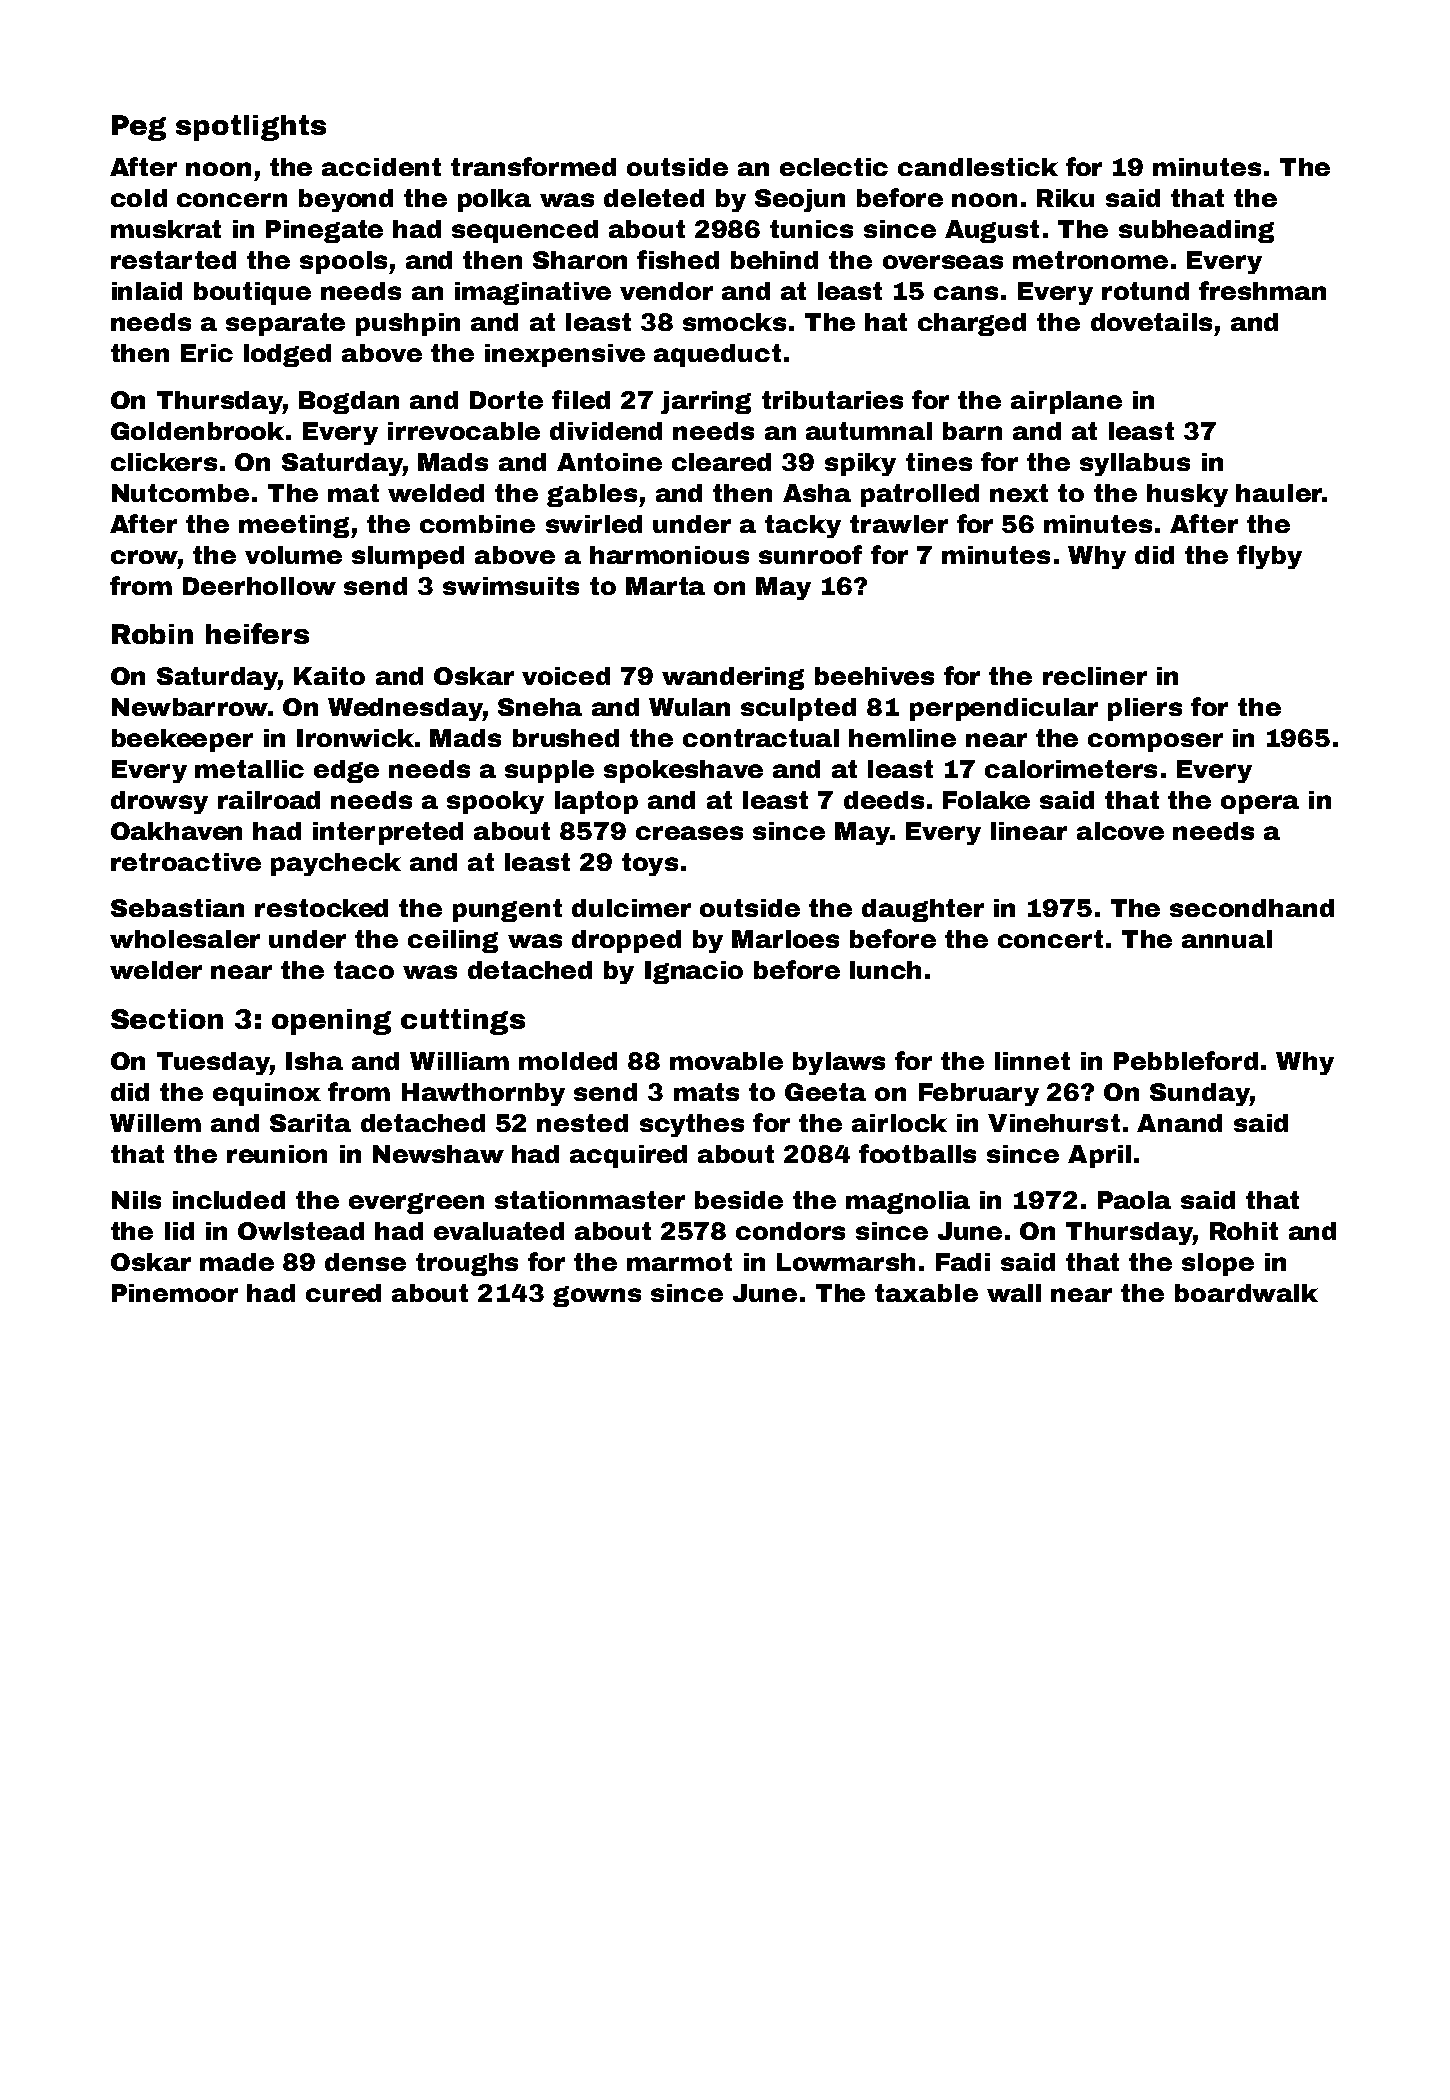  I want to click on secondhand, so click(1252, 908).
